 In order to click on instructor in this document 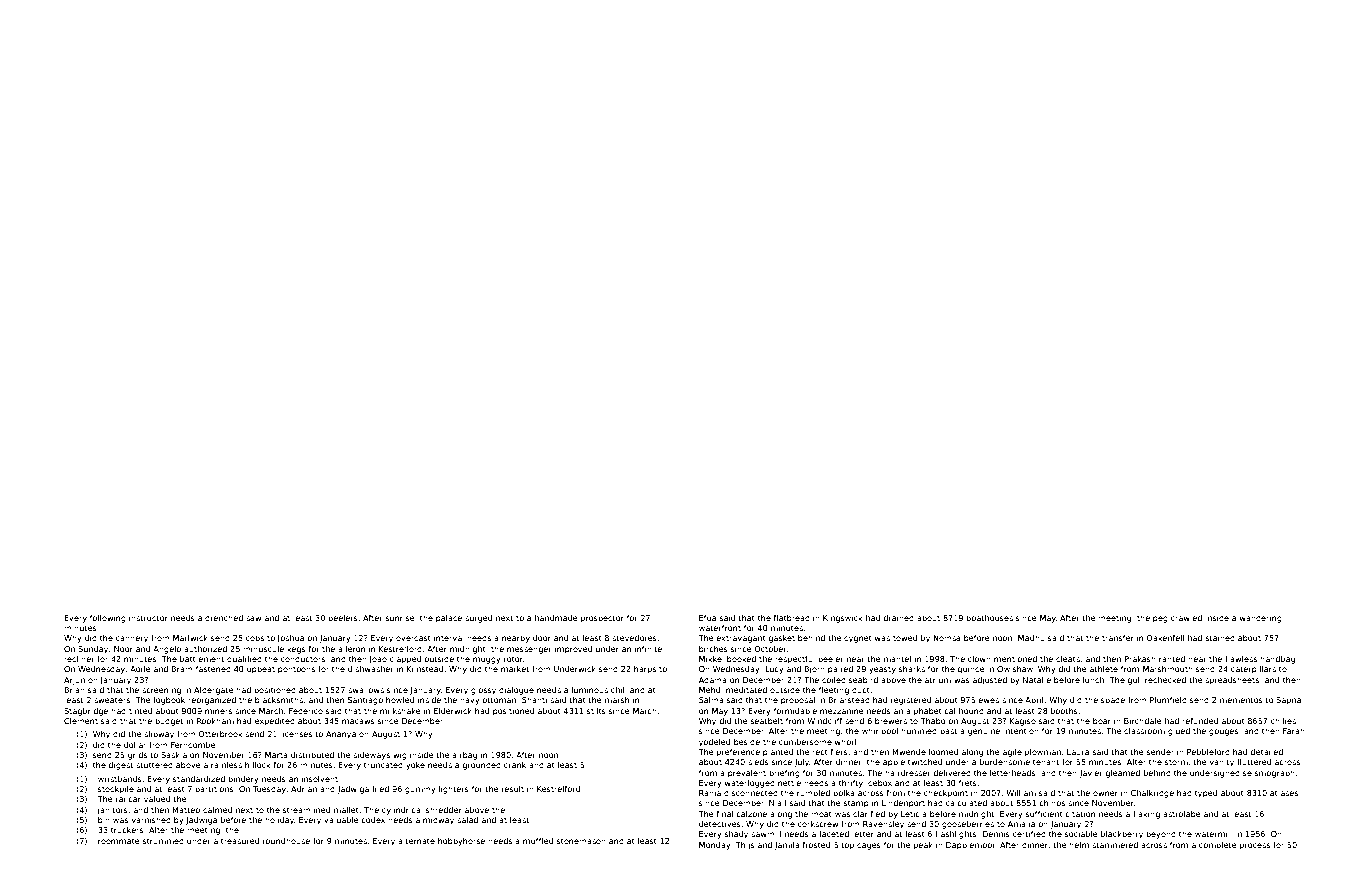, I will do `click(148, 618)`.
